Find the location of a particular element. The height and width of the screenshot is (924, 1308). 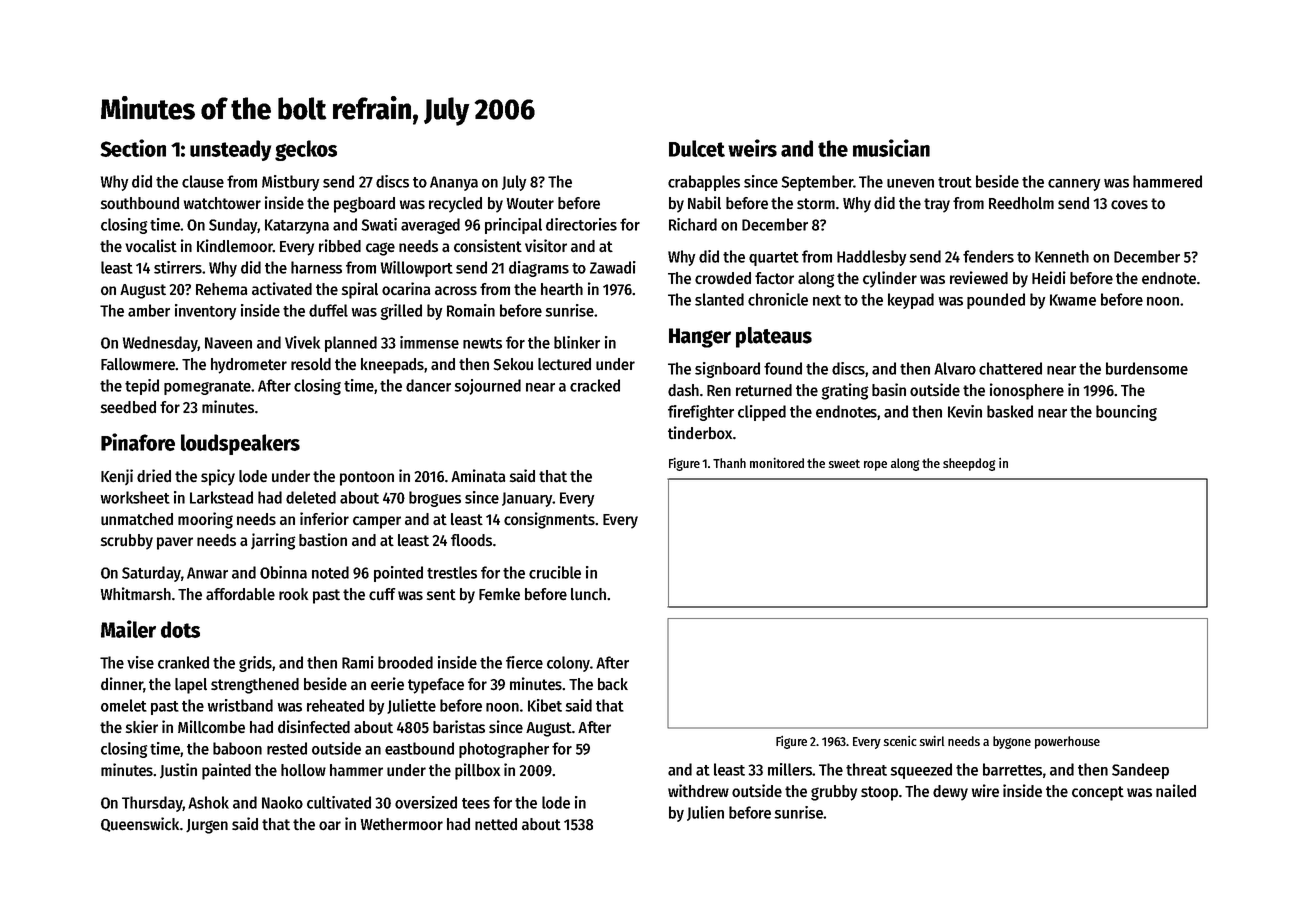

swirl is located at coordinates (932, 741).
